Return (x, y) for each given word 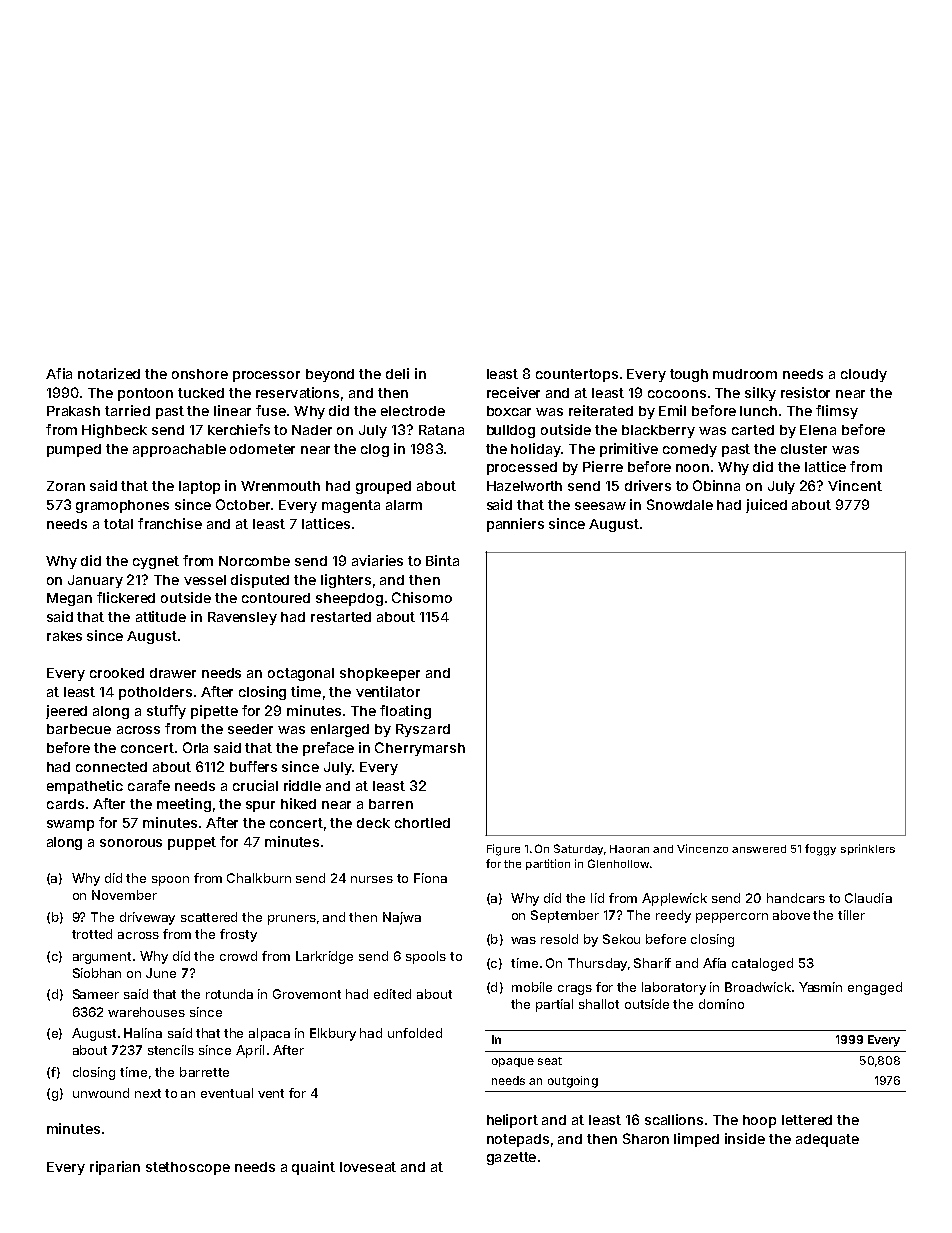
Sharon (646, 1138)
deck (373, 823)
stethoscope (188, 1168)
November (124, 895)
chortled (422, 823)
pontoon (145, 394)
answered (759, 849)
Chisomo (422, 597)
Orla (195, 747)
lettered (807, 1120)
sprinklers (868, 849)
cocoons (677, 394)
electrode (413, 411)
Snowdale (680, 504)
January (95, 581)
